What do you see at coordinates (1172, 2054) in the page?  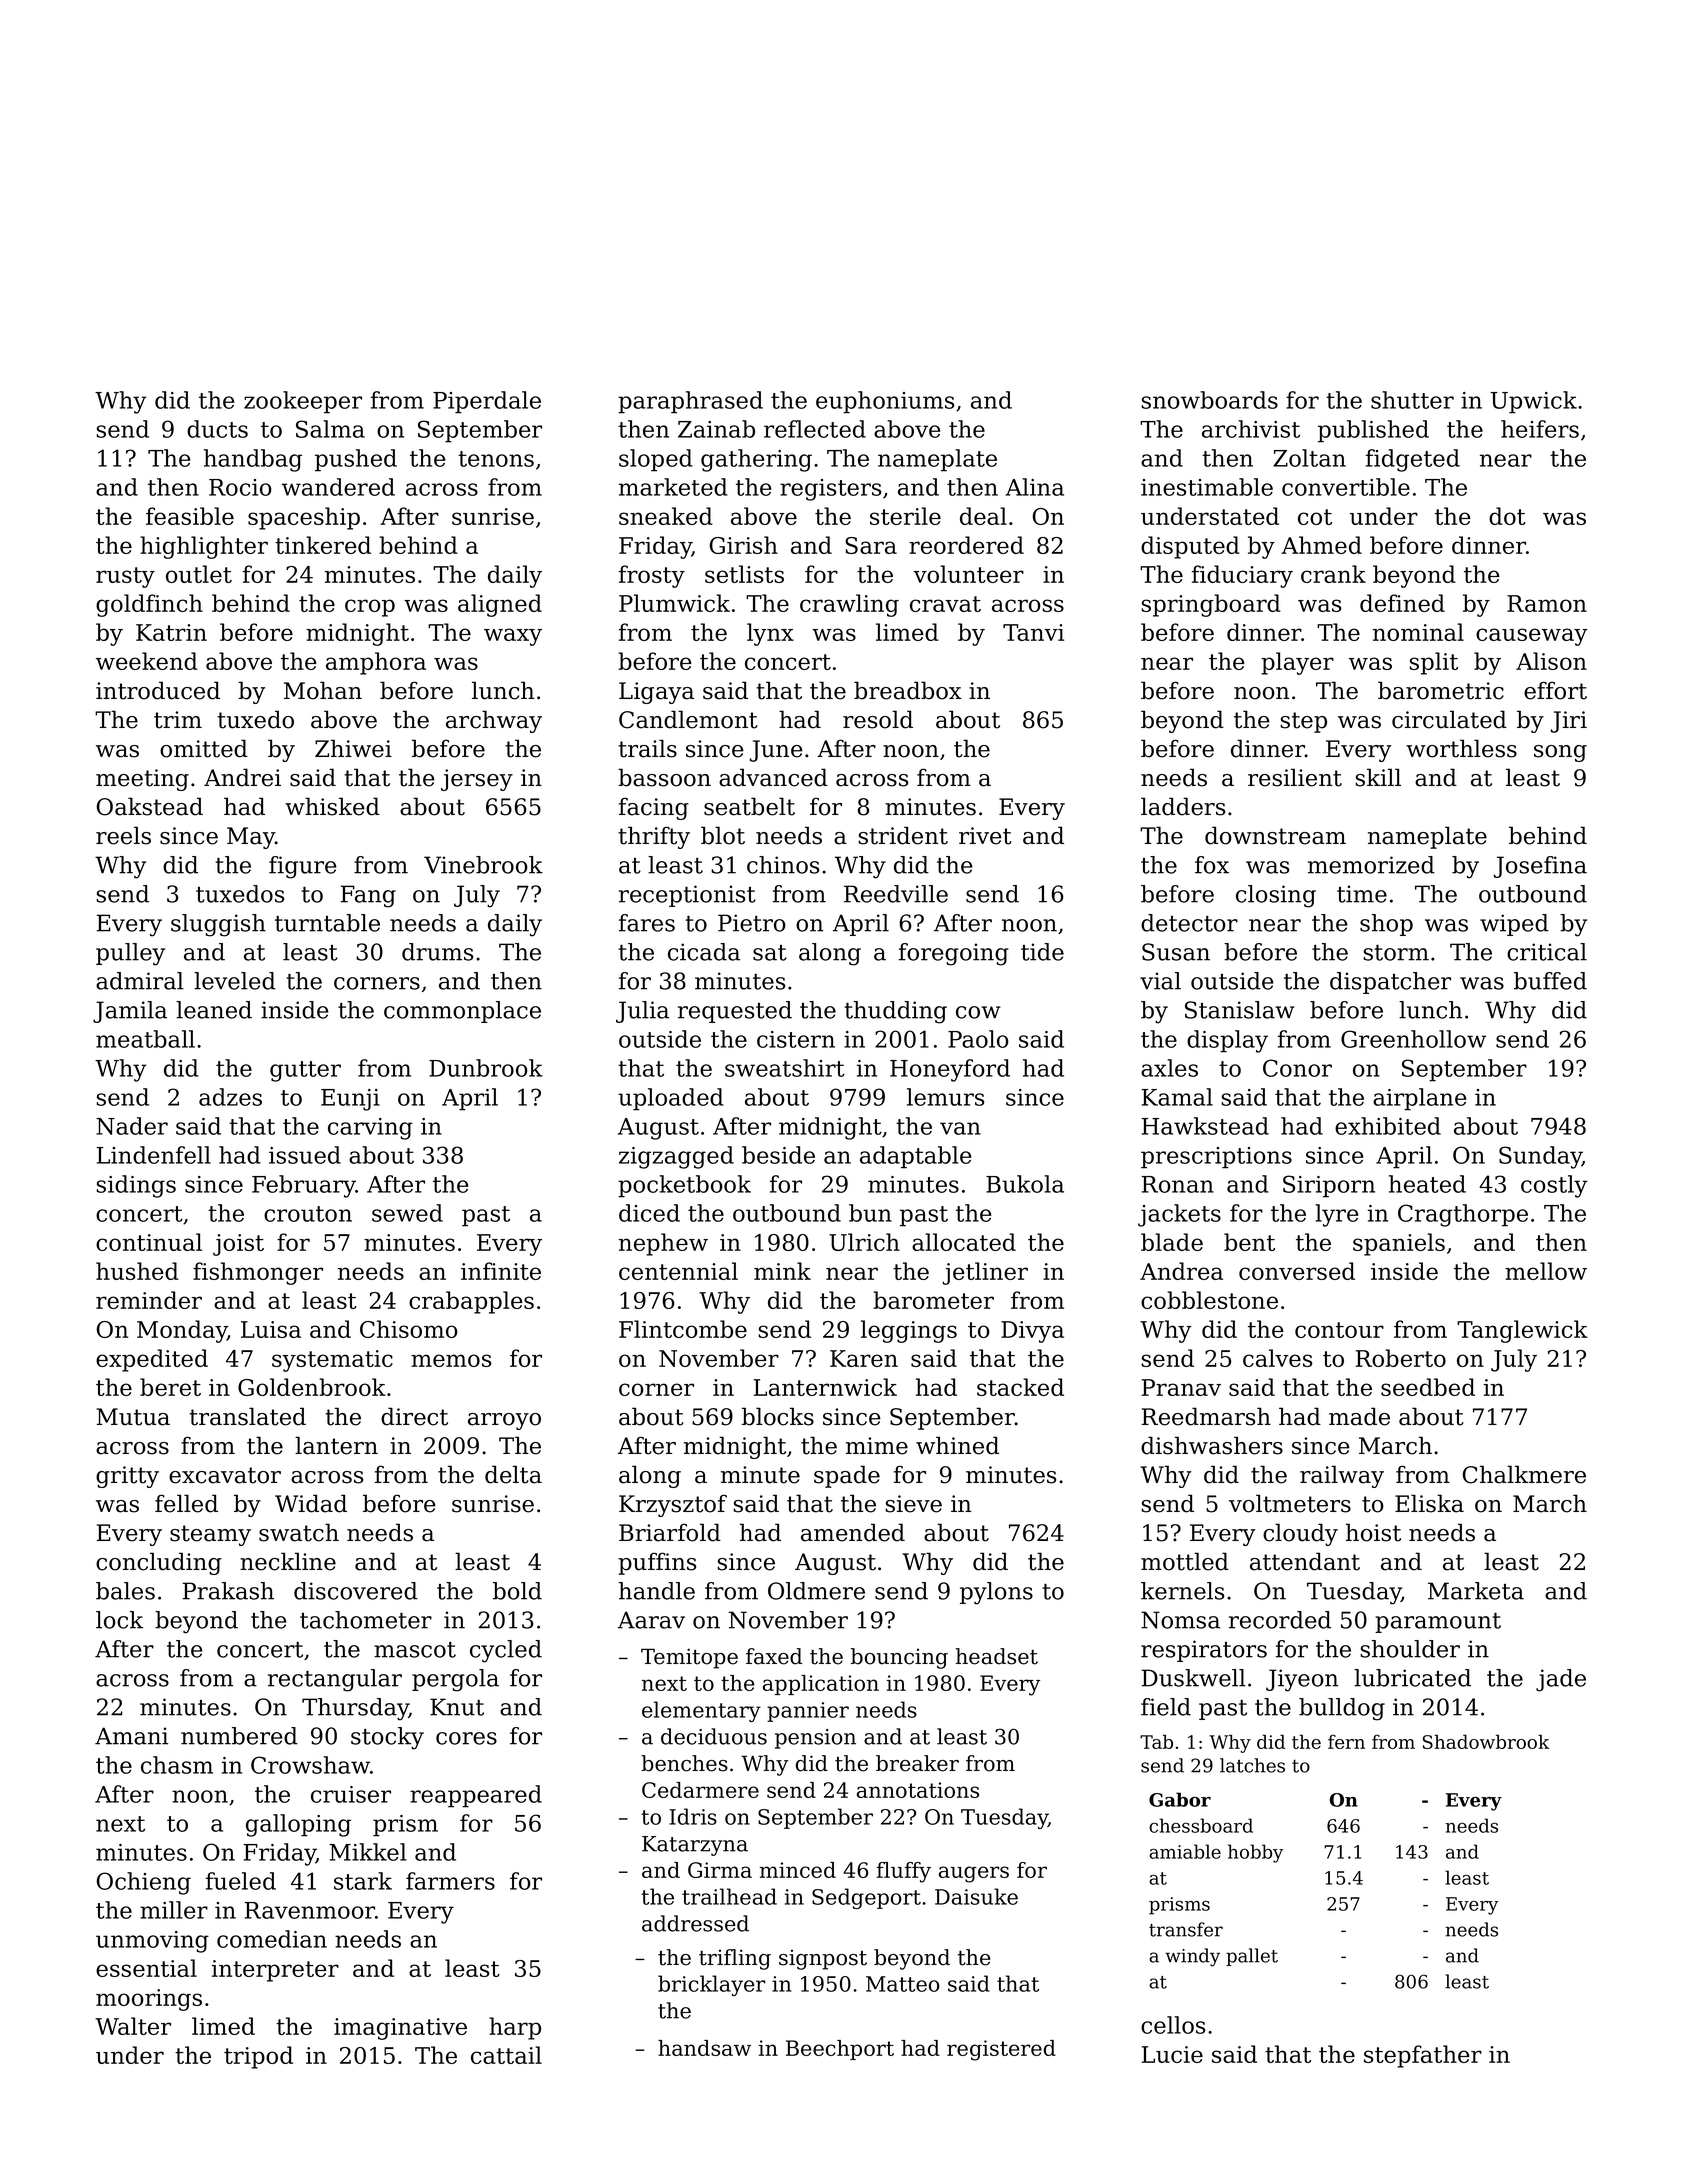 I see `Lucie` at bounding box center [1172, 2054].
